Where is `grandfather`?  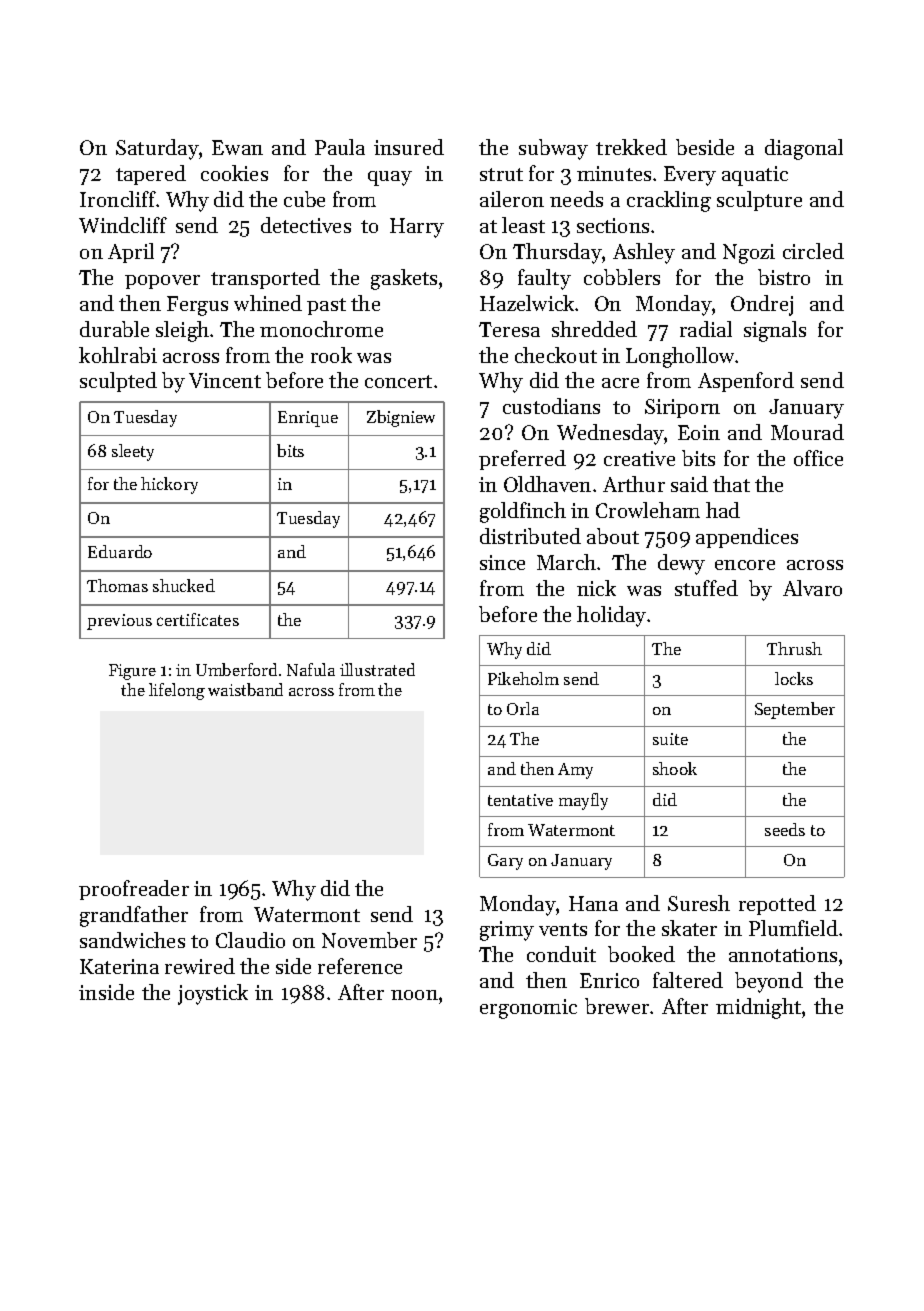
grandfather is located at coordinates (134, 916).
